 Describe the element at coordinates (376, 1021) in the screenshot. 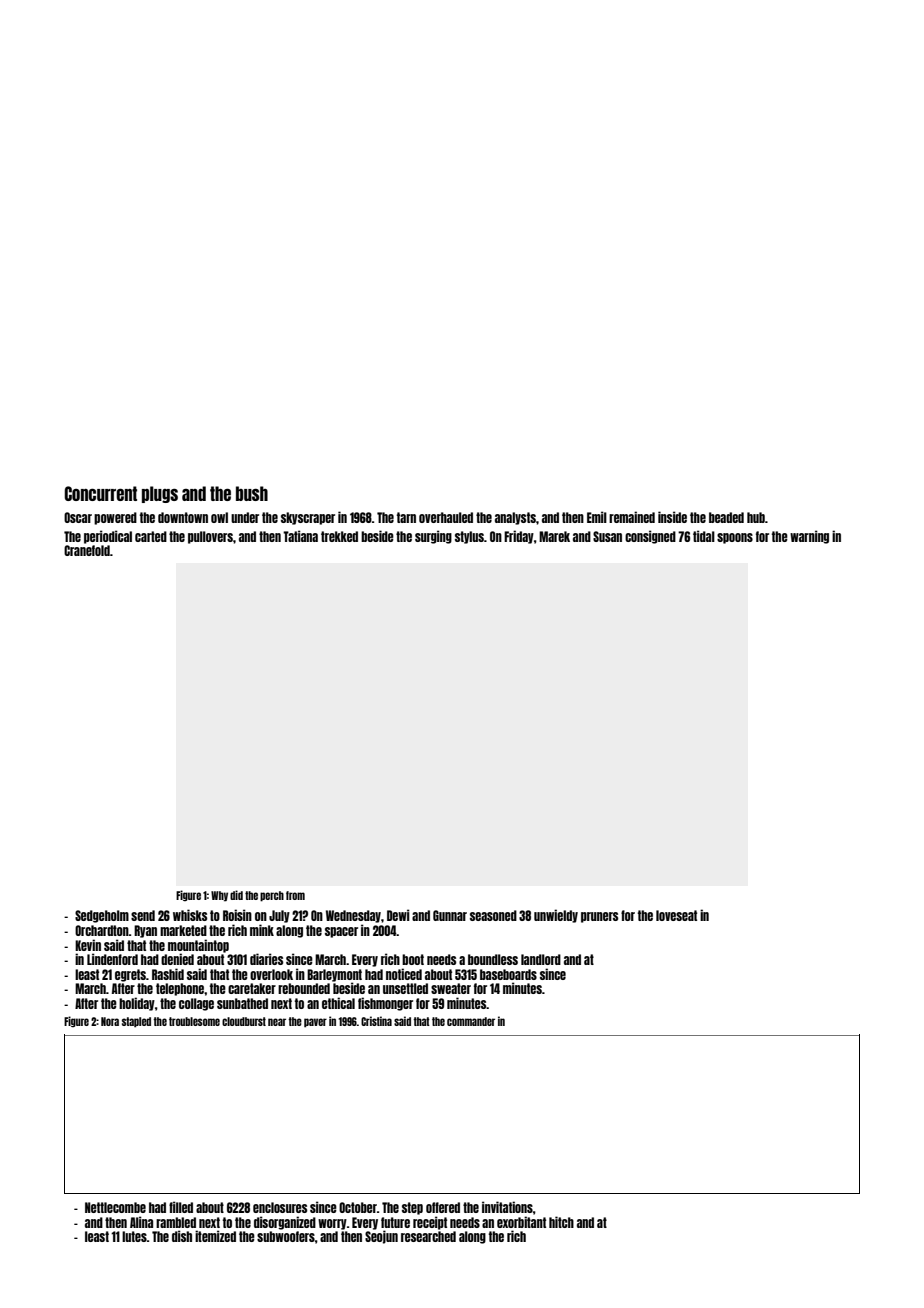

I see `Cristina` at that location.
